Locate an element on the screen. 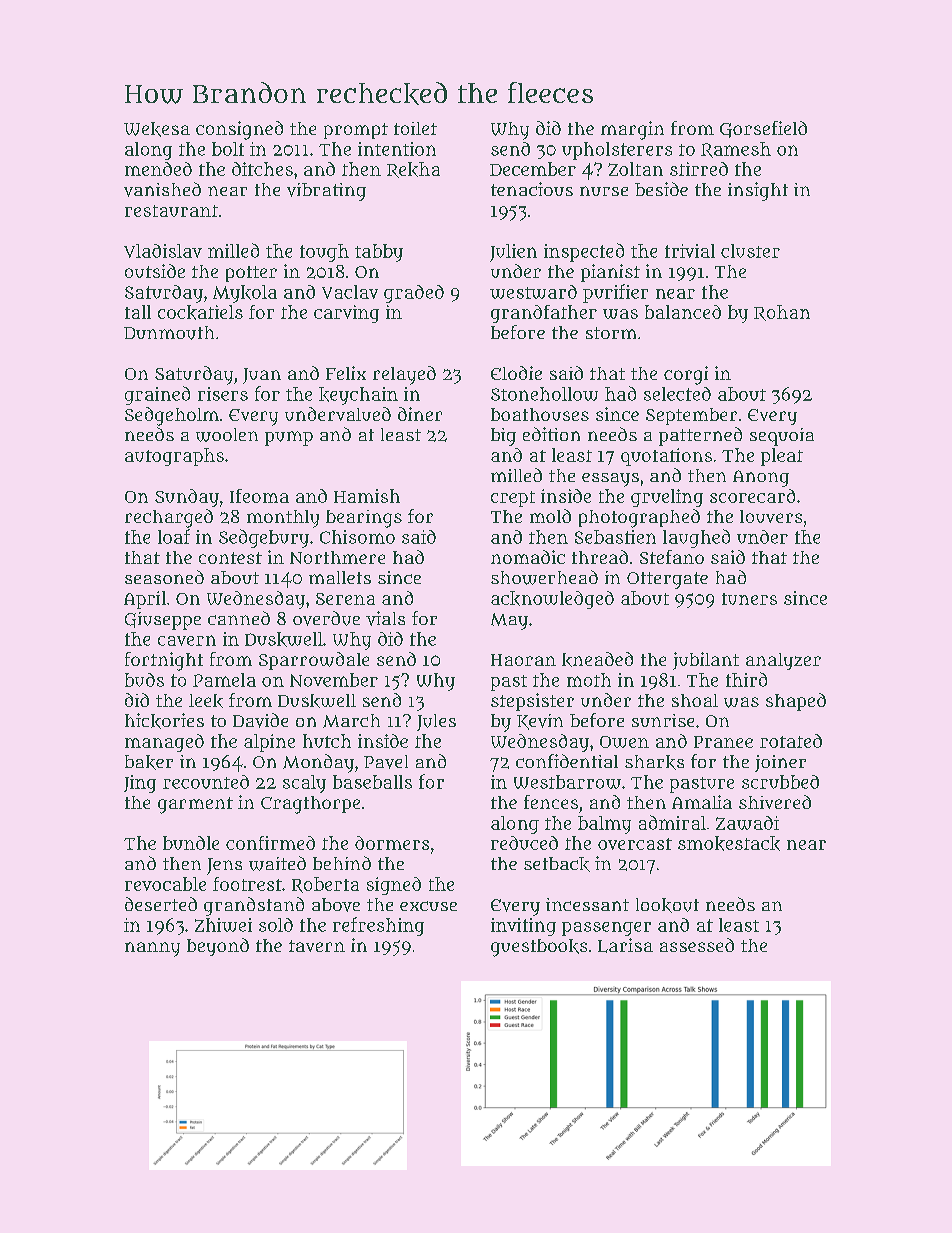 This screenshot has height=1233, width=952. overcast is located at coordinates (635, 844).
